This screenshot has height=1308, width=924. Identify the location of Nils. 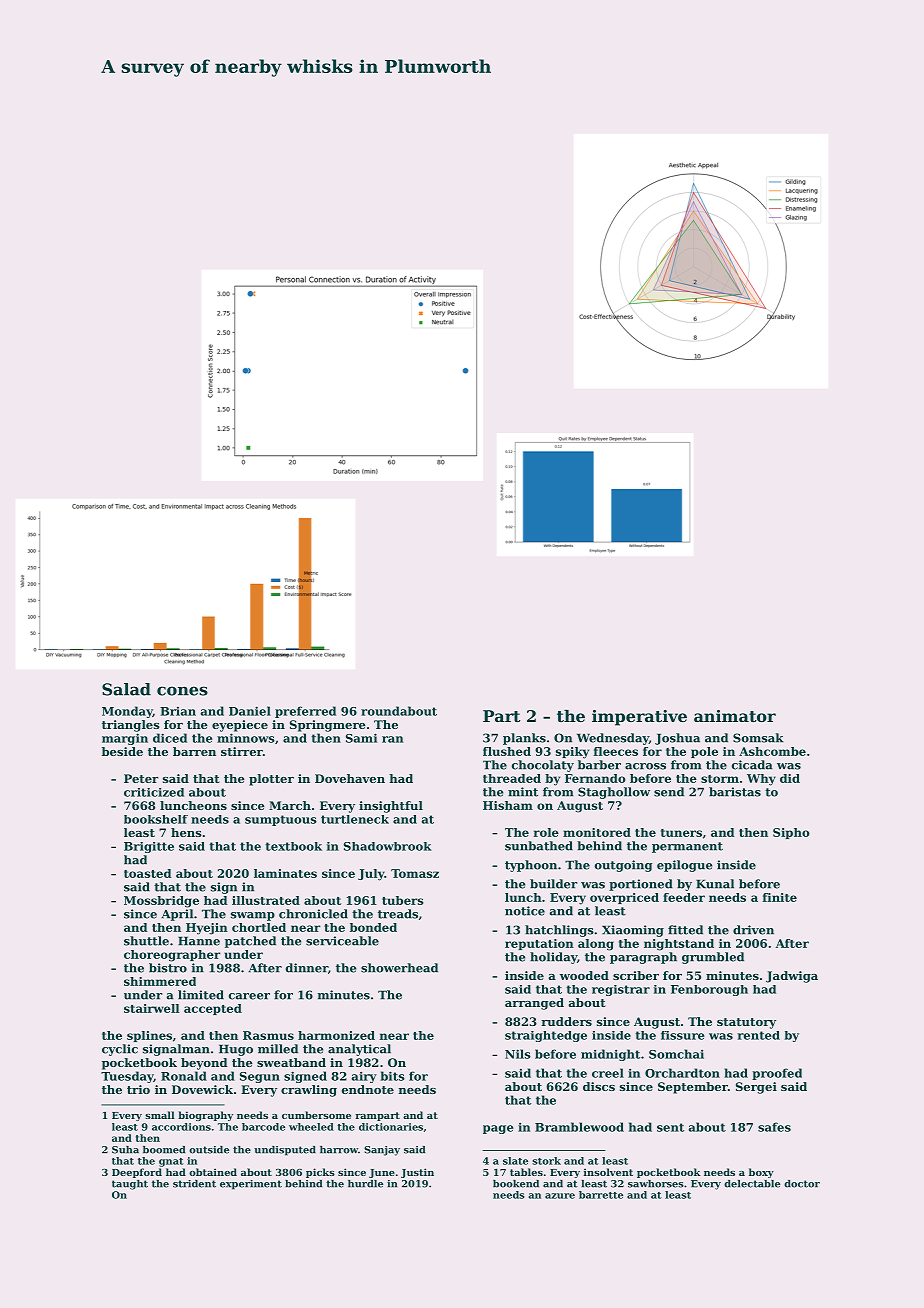
(518, 1054).
